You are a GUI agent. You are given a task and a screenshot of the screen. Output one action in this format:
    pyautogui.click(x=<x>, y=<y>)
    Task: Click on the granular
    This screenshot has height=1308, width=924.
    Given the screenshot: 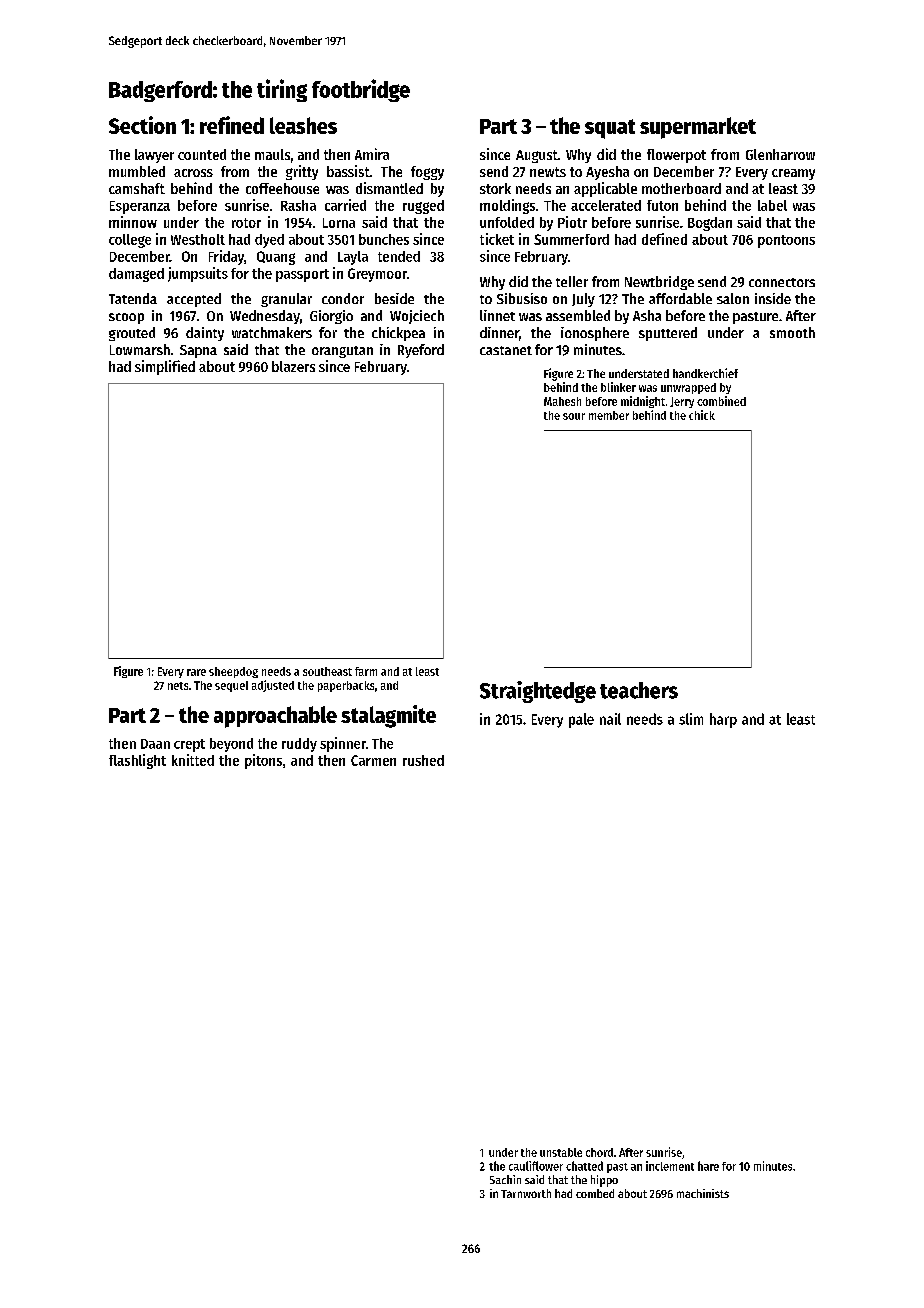 What is the action you would take?
    pyautogui.click(x=286, y=300)
